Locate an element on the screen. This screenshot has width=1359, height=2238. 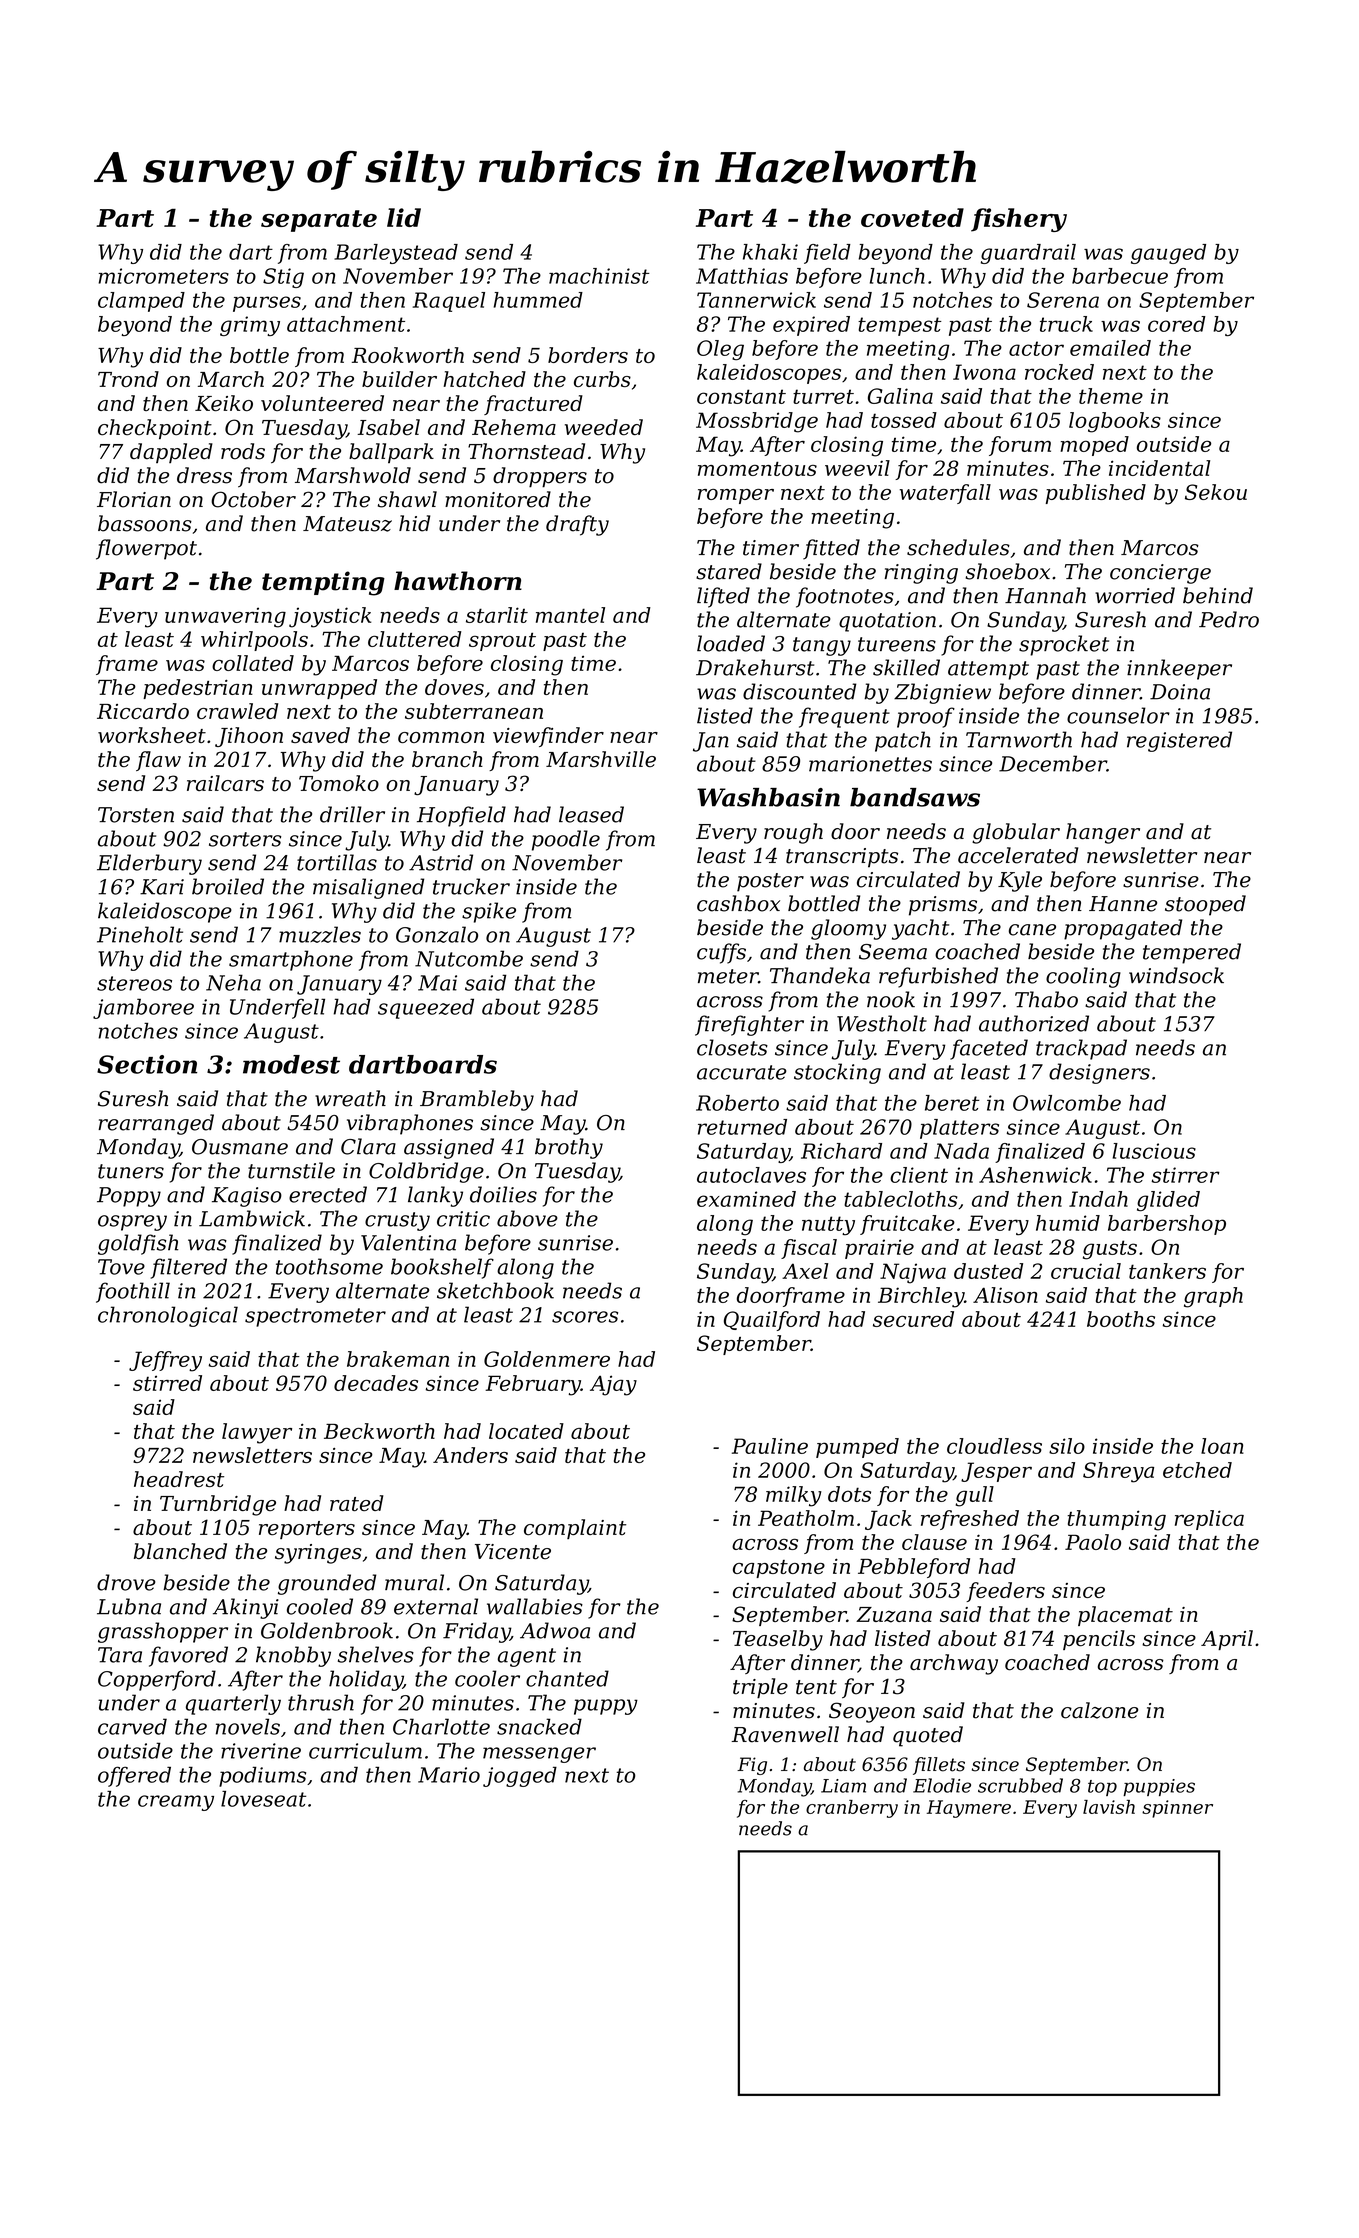
stooped is located at coordinates (1205, 905).
